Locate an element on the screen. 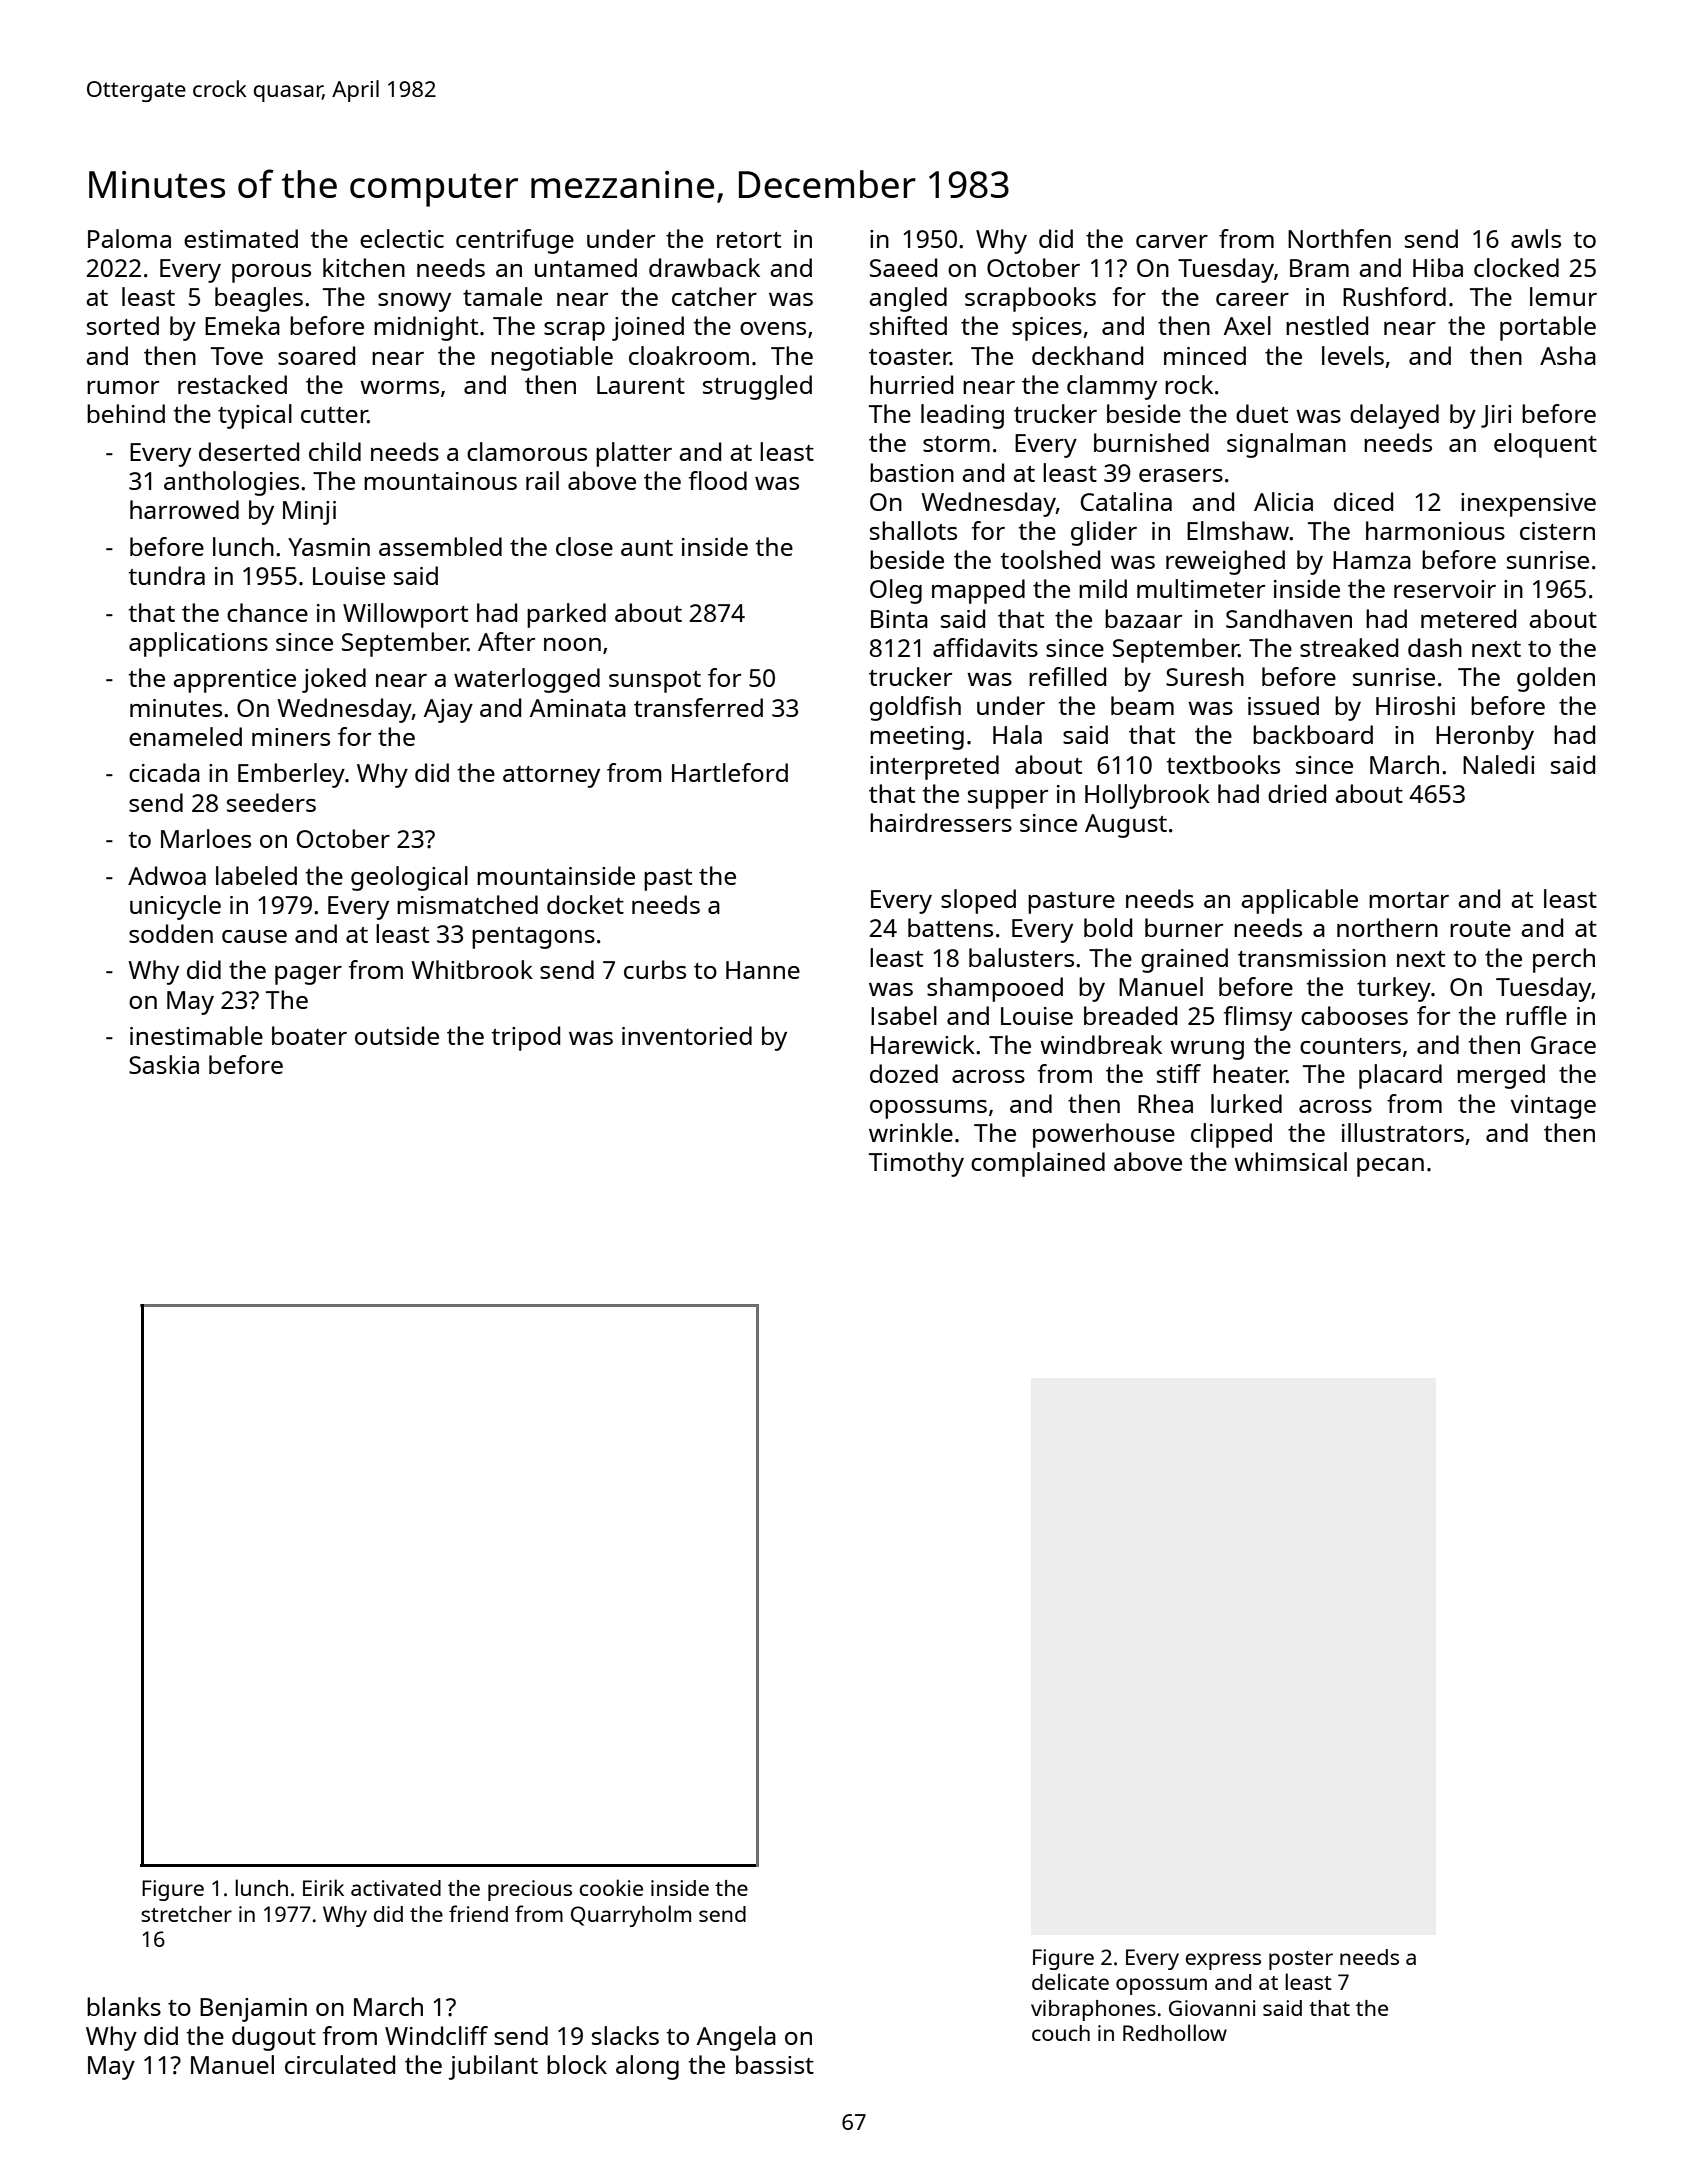 The image size is (1683, 2178). poster is located at coordinates (1301, 1960).
